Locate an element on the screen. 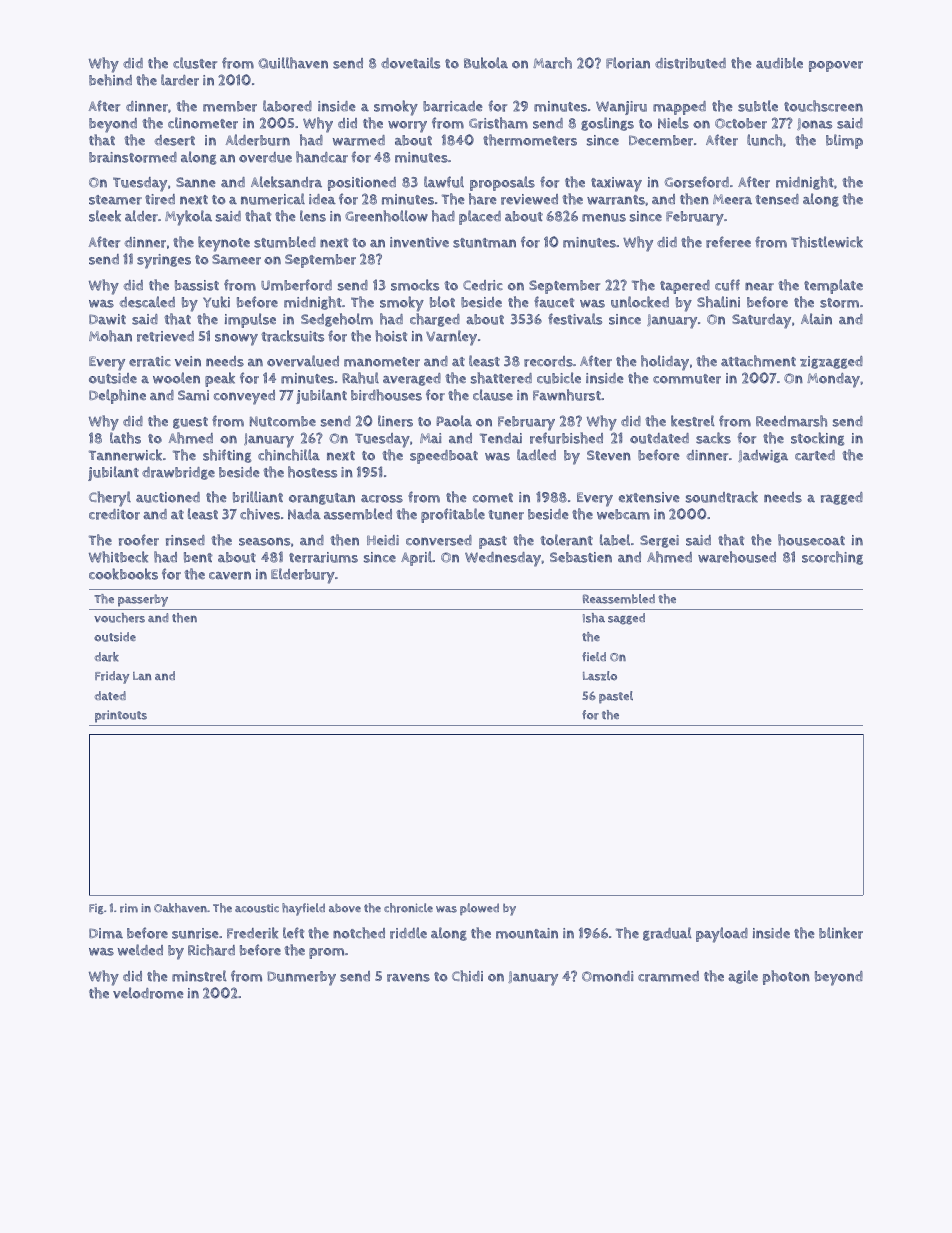 The image size is (952, 1233). cavern is located at coordinates (230, 575).
